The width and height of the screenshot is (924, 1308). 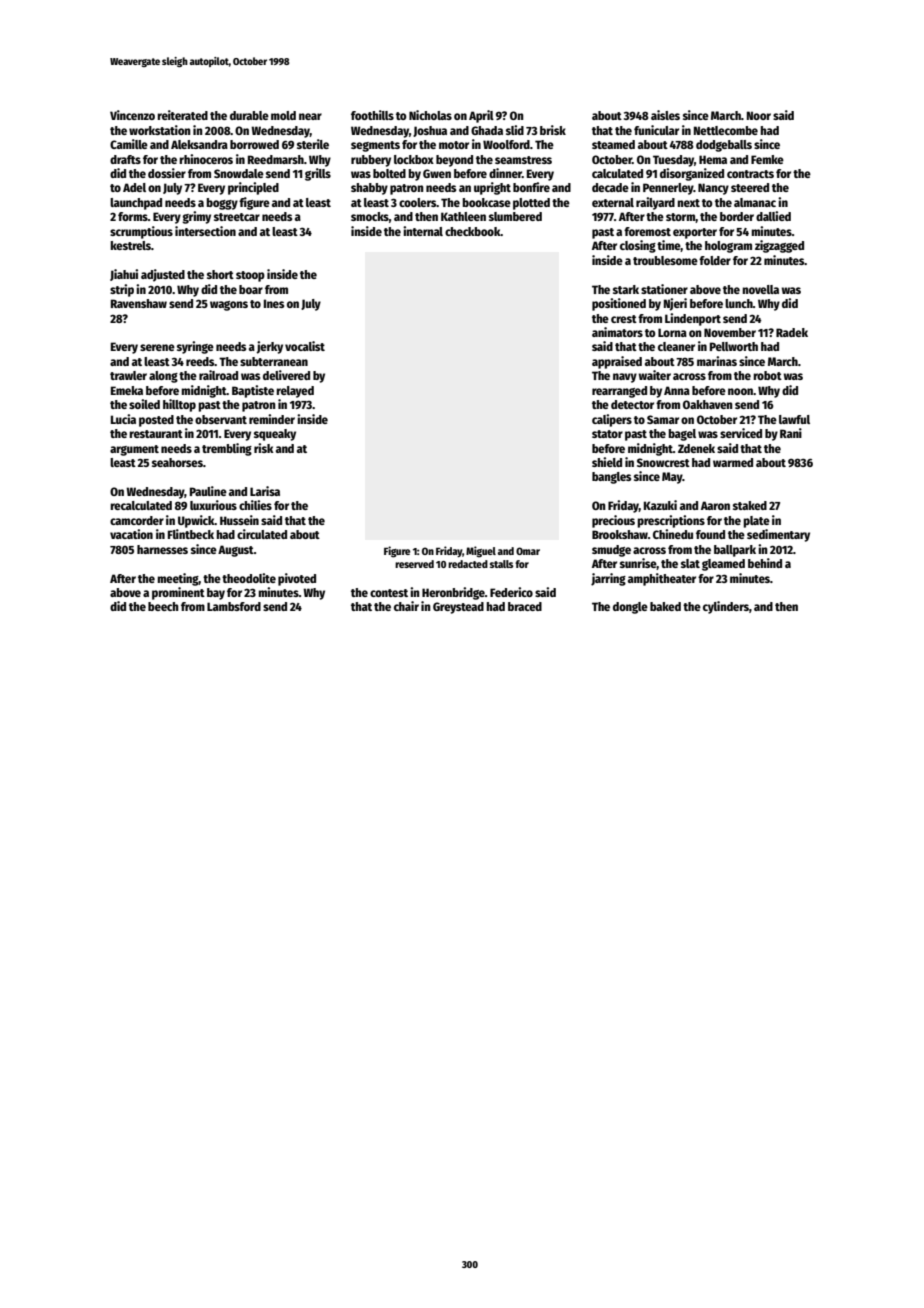 I want to click on robot, so click(x=767, y=375).
